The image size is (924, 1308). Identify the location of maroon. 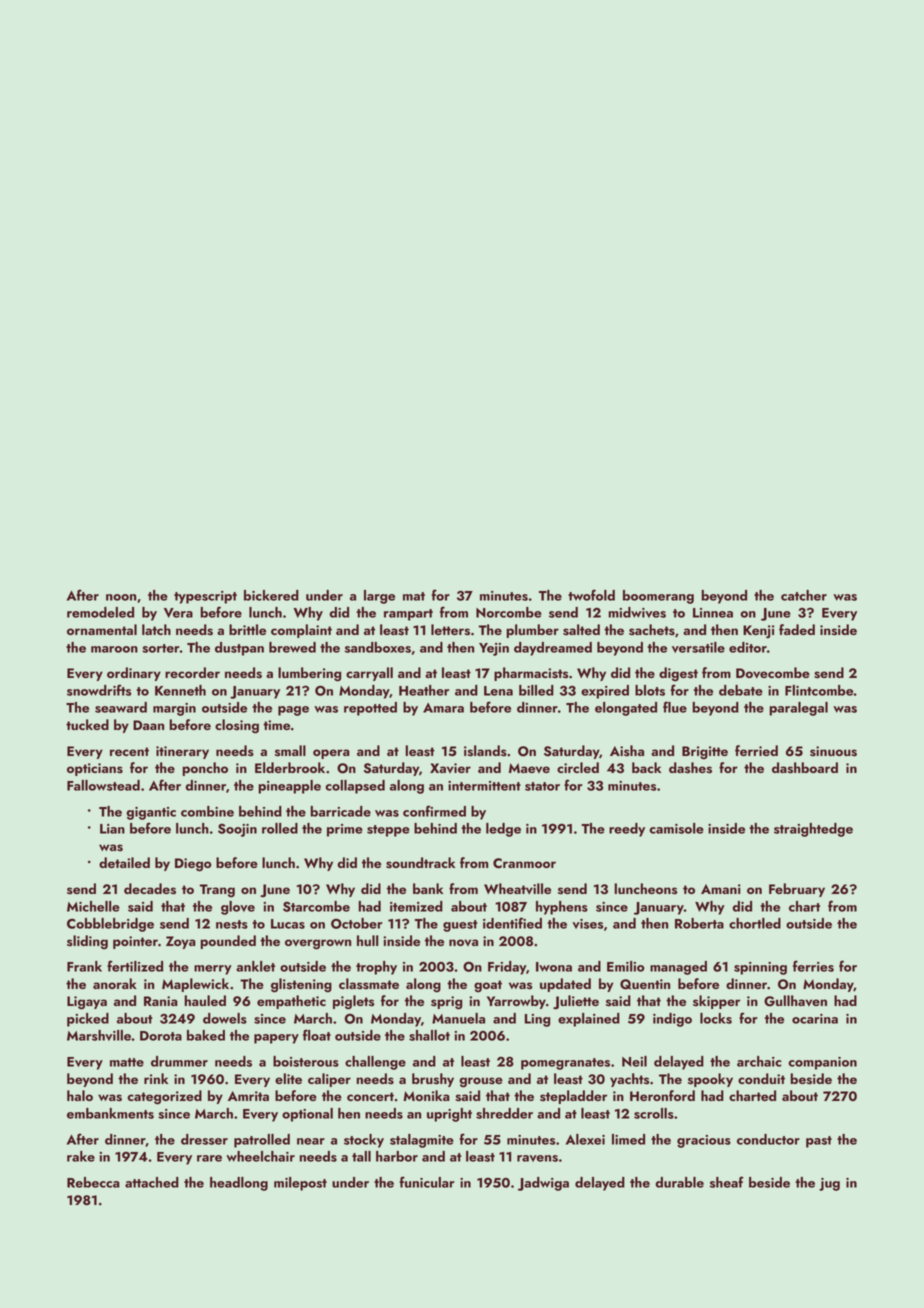
(114, 649).
